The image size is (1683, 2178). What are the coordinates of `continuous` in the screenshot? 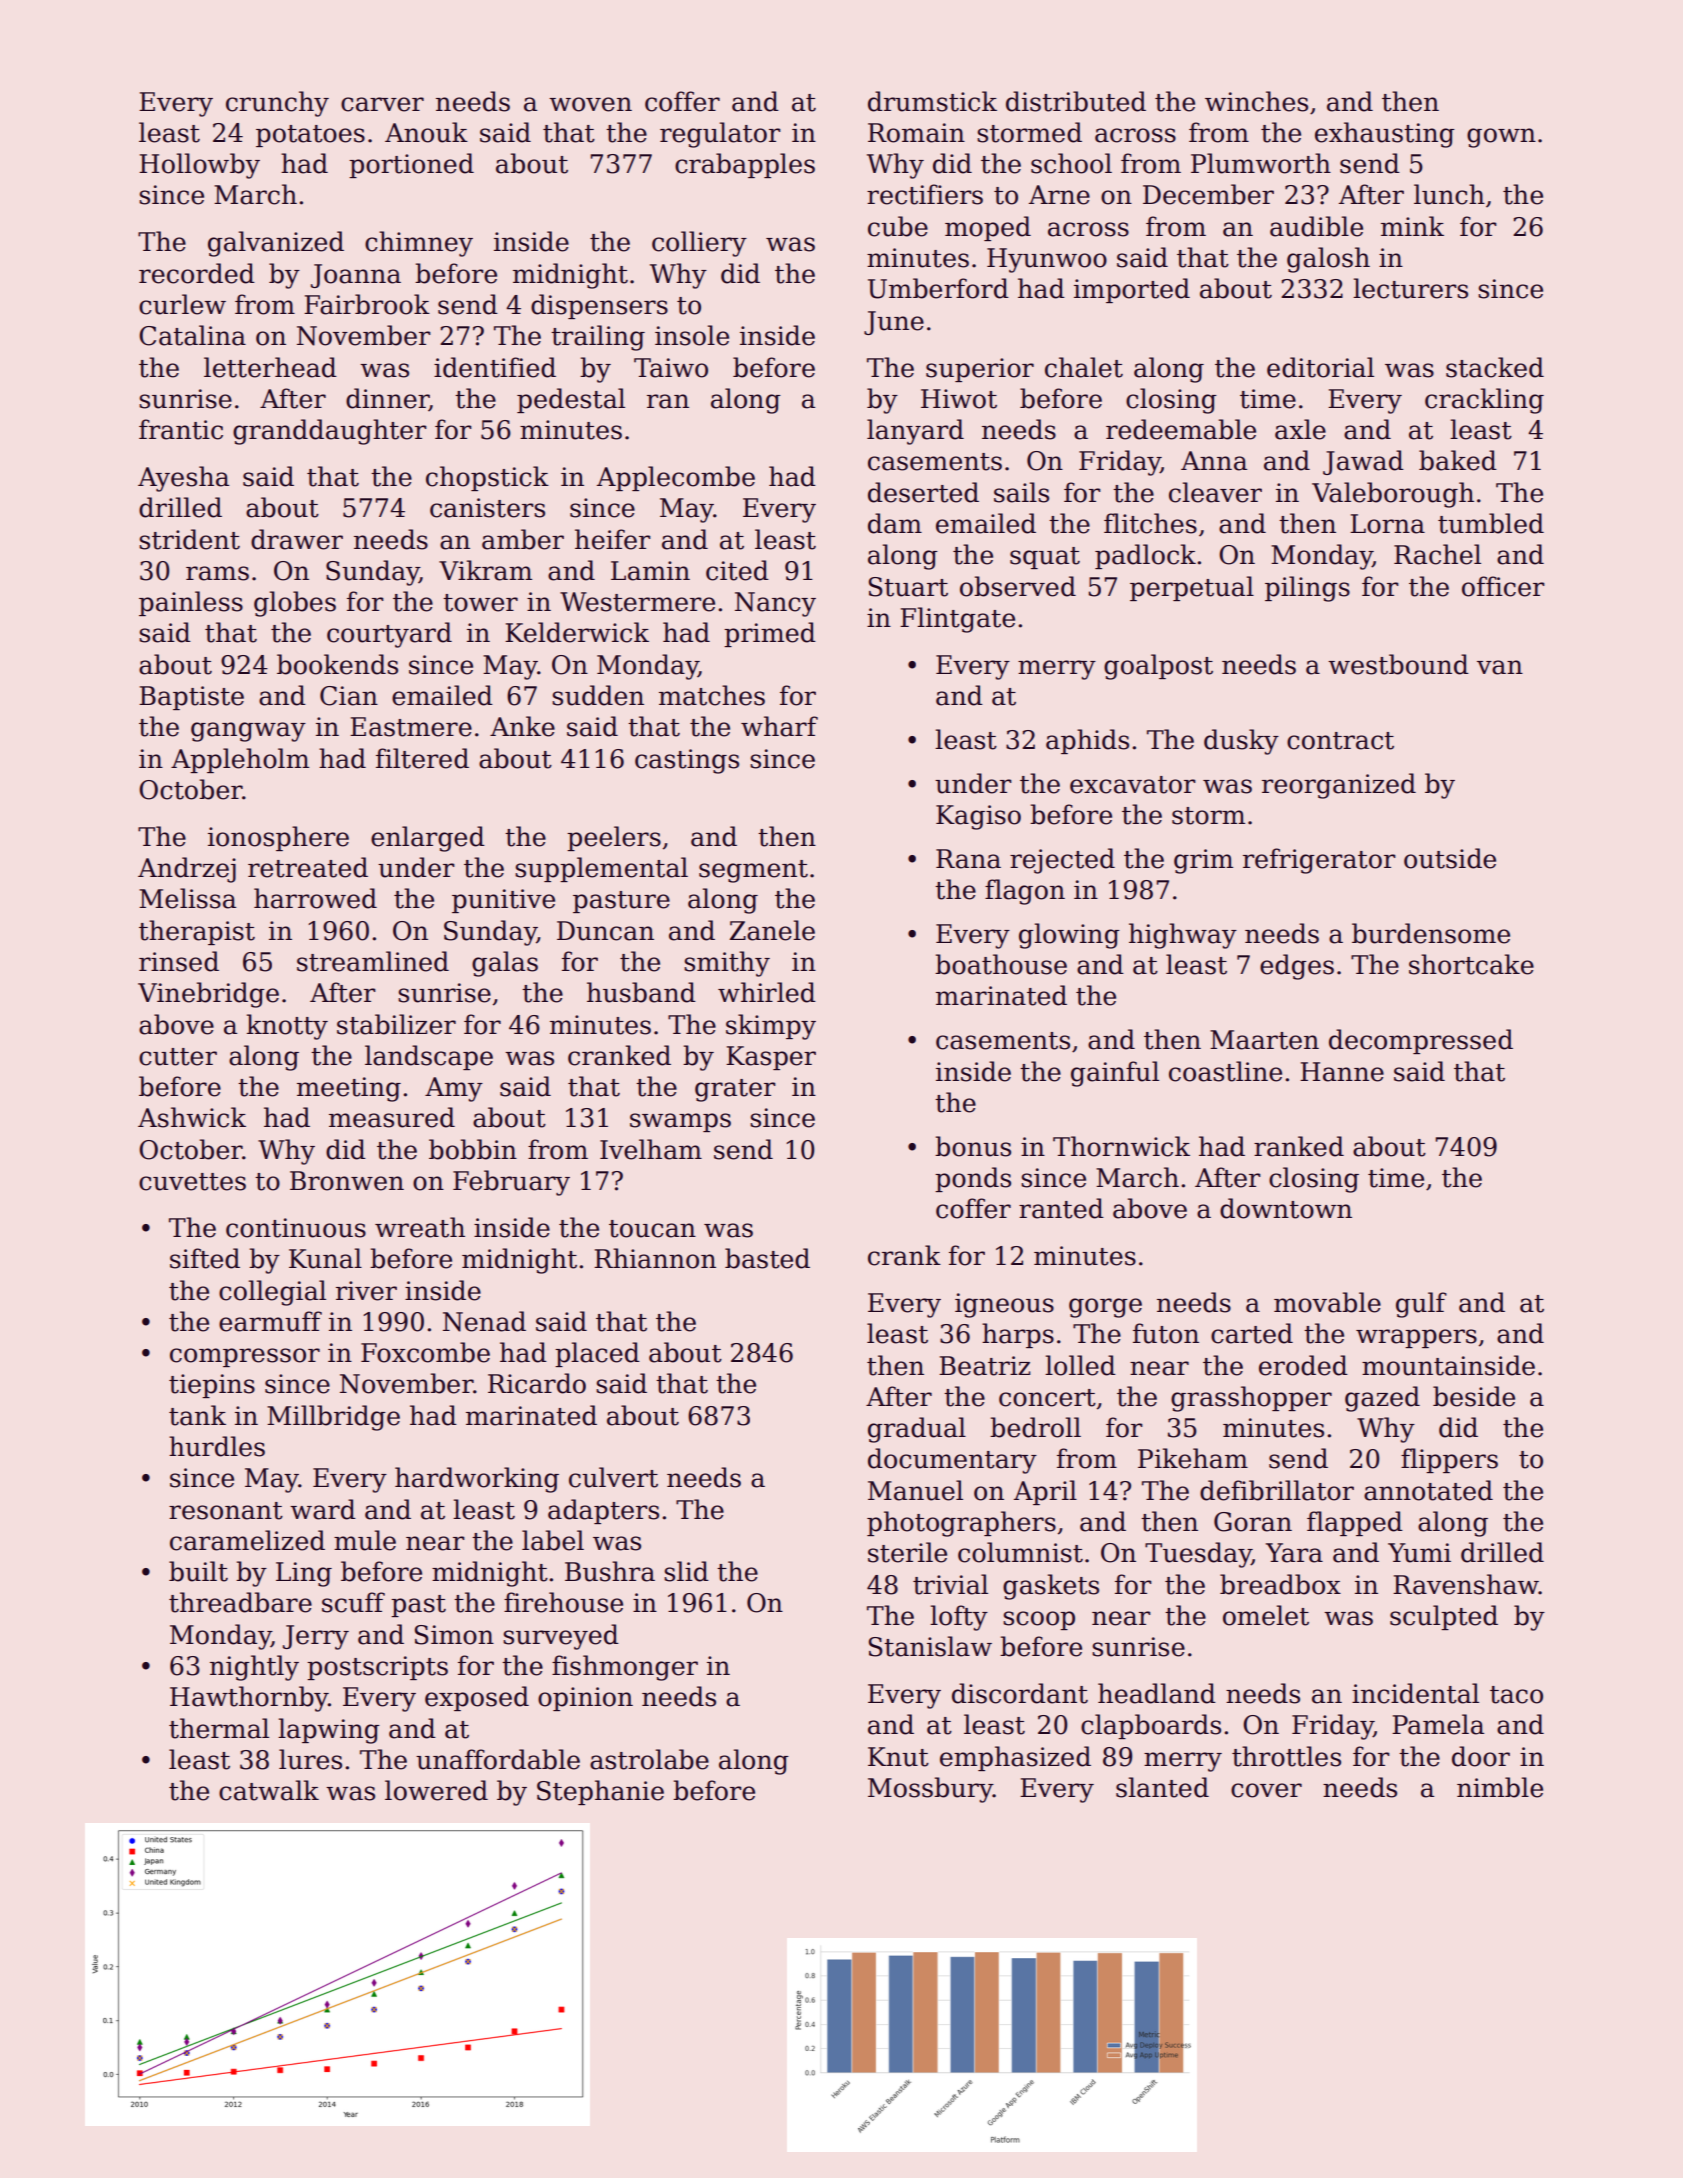 It's located at (296, 1228).
